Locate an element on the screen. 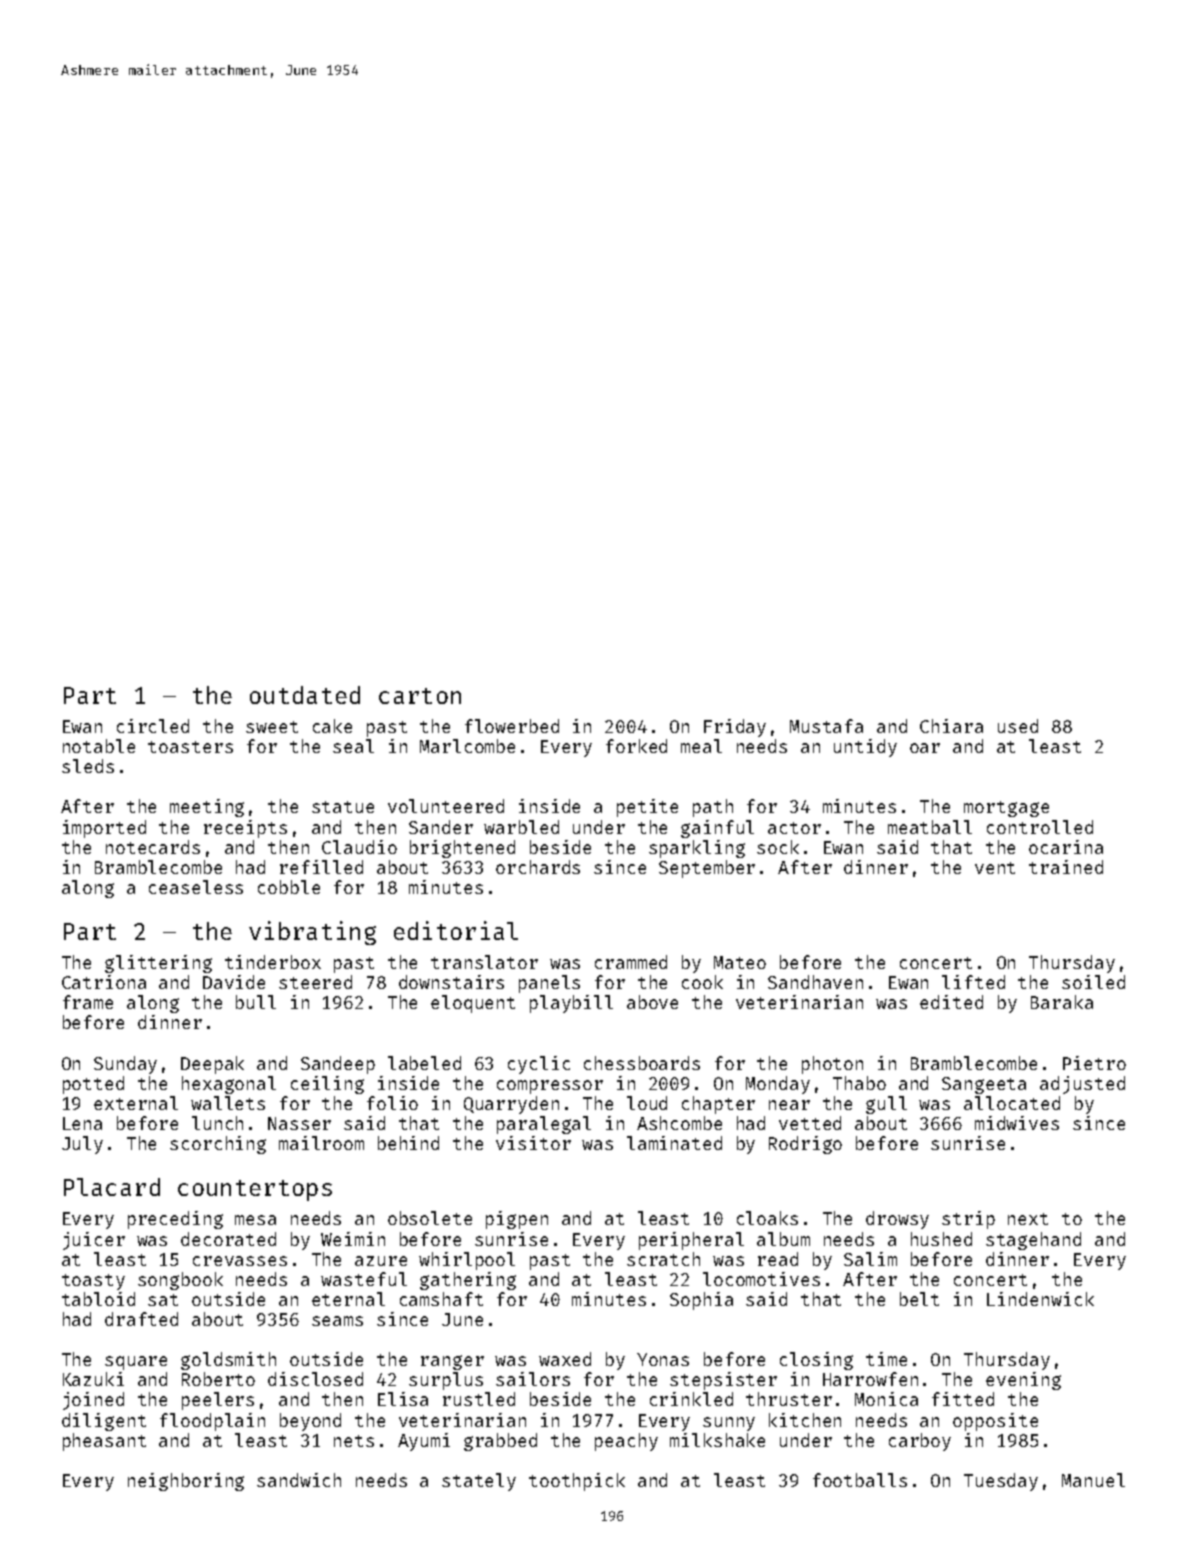 The image size is (1199, 1552). adjusted is located at coordinates (1082, 1085).
